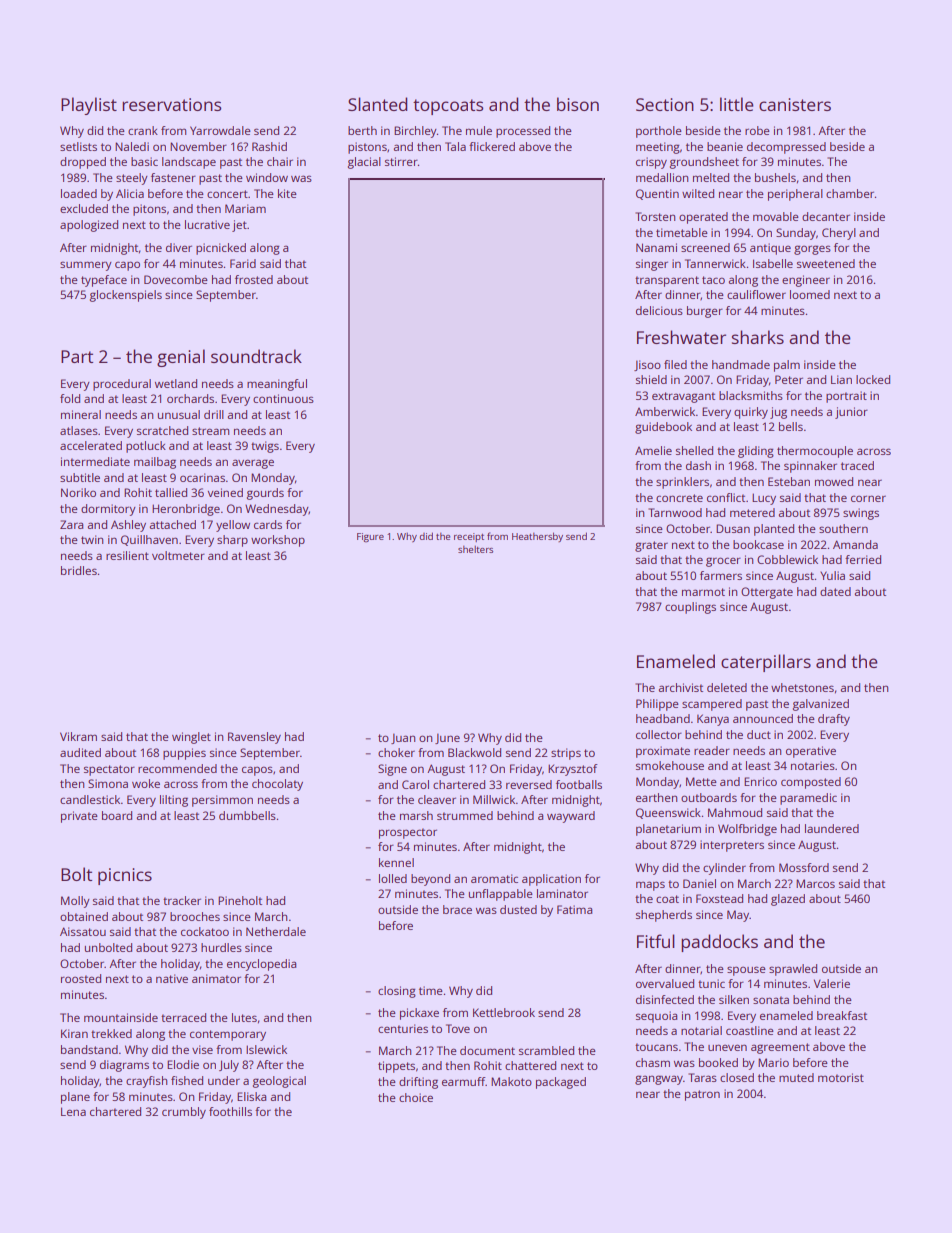 This screenshot has height=1233, width=952. What do you see at coordinates (73, 1111) in the screenshot?
I see `Lena` at bounding box center [73, 1111].
